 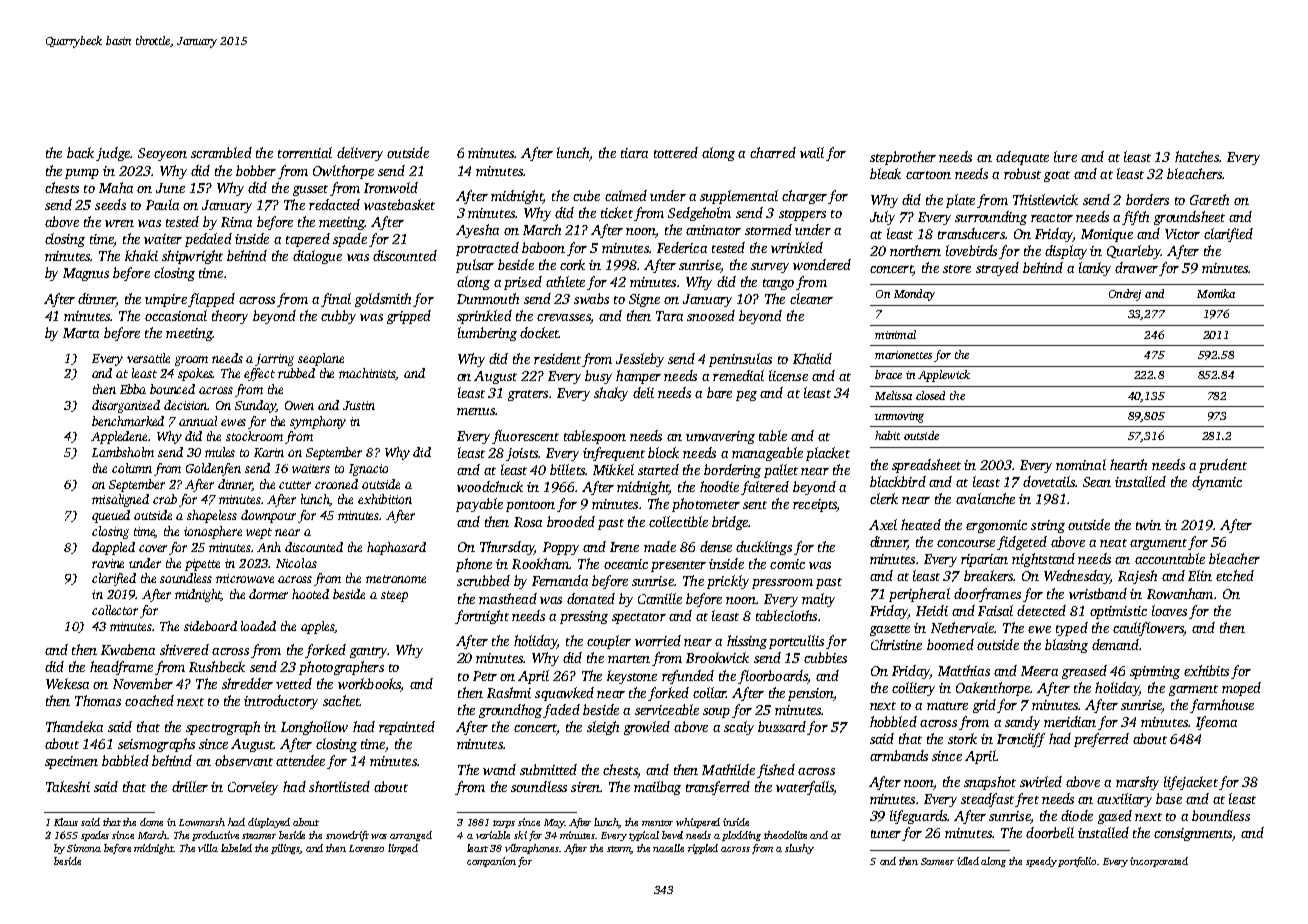 What do you see at coordinates (1217, 483) in the document?
I see `dynamic` at bounding box center [1217, 483].
